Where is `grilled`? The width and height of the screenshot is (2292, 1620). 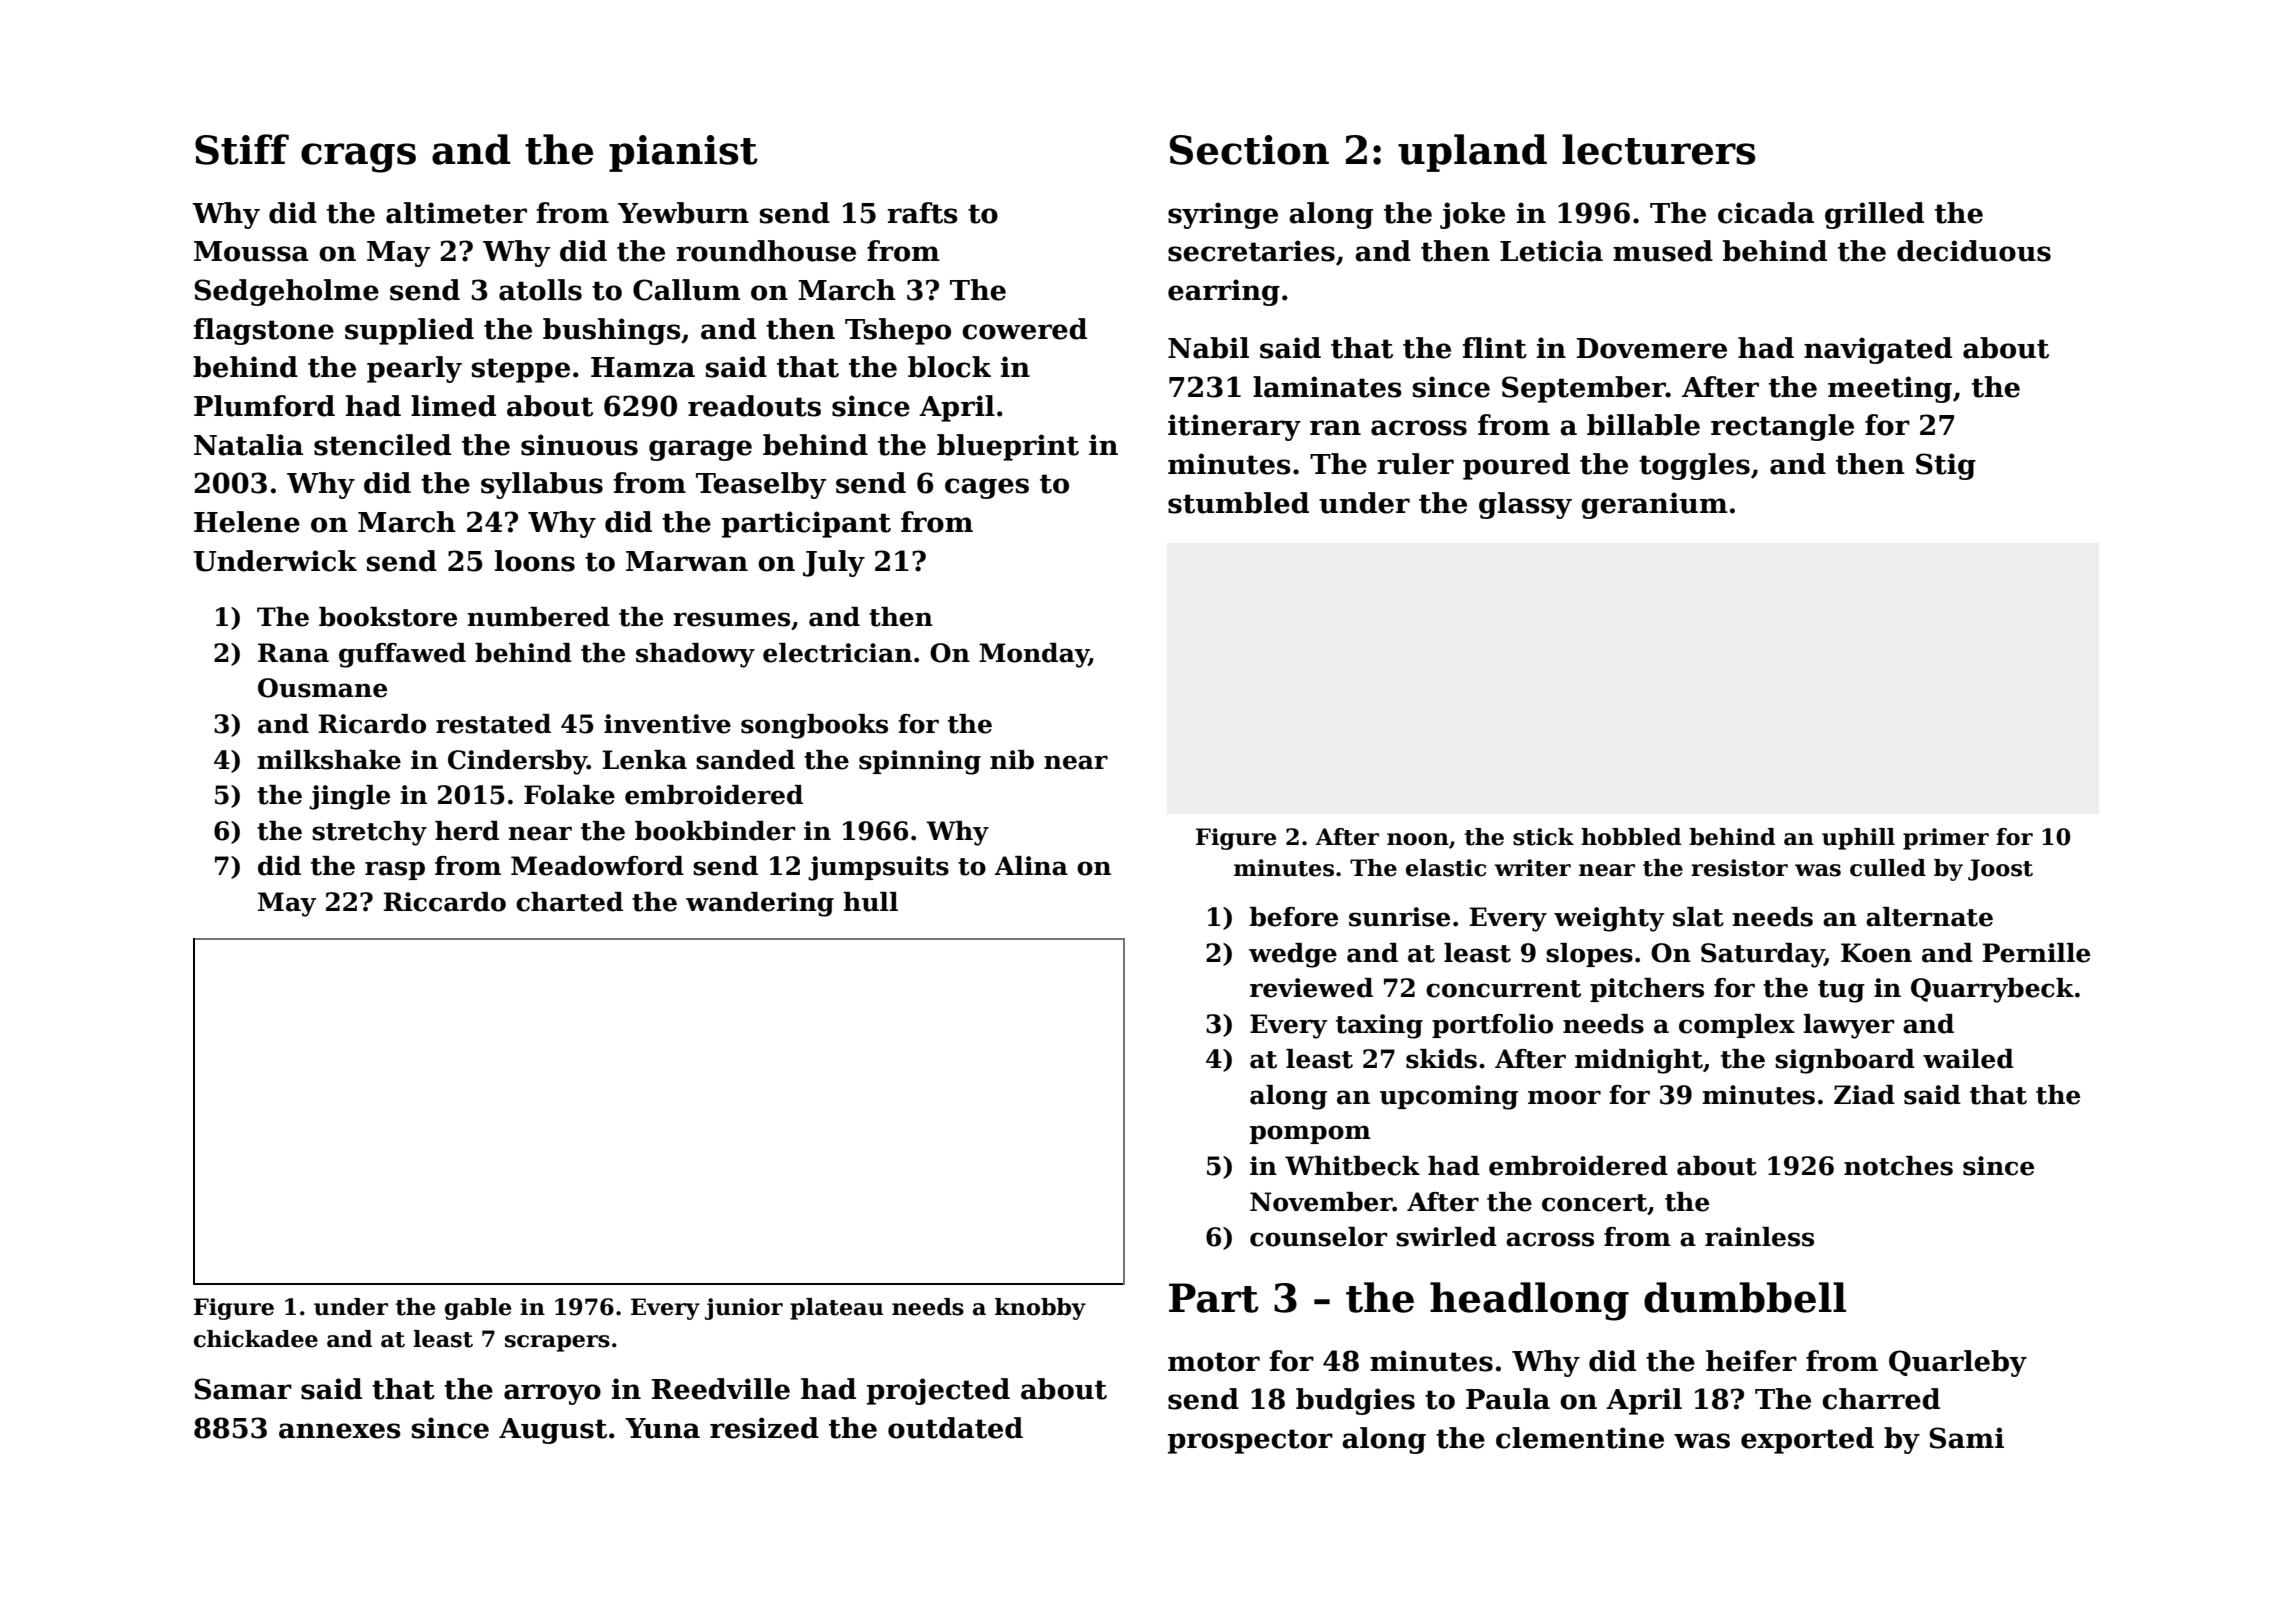 grilled is located at coordinates (1874, 215).
